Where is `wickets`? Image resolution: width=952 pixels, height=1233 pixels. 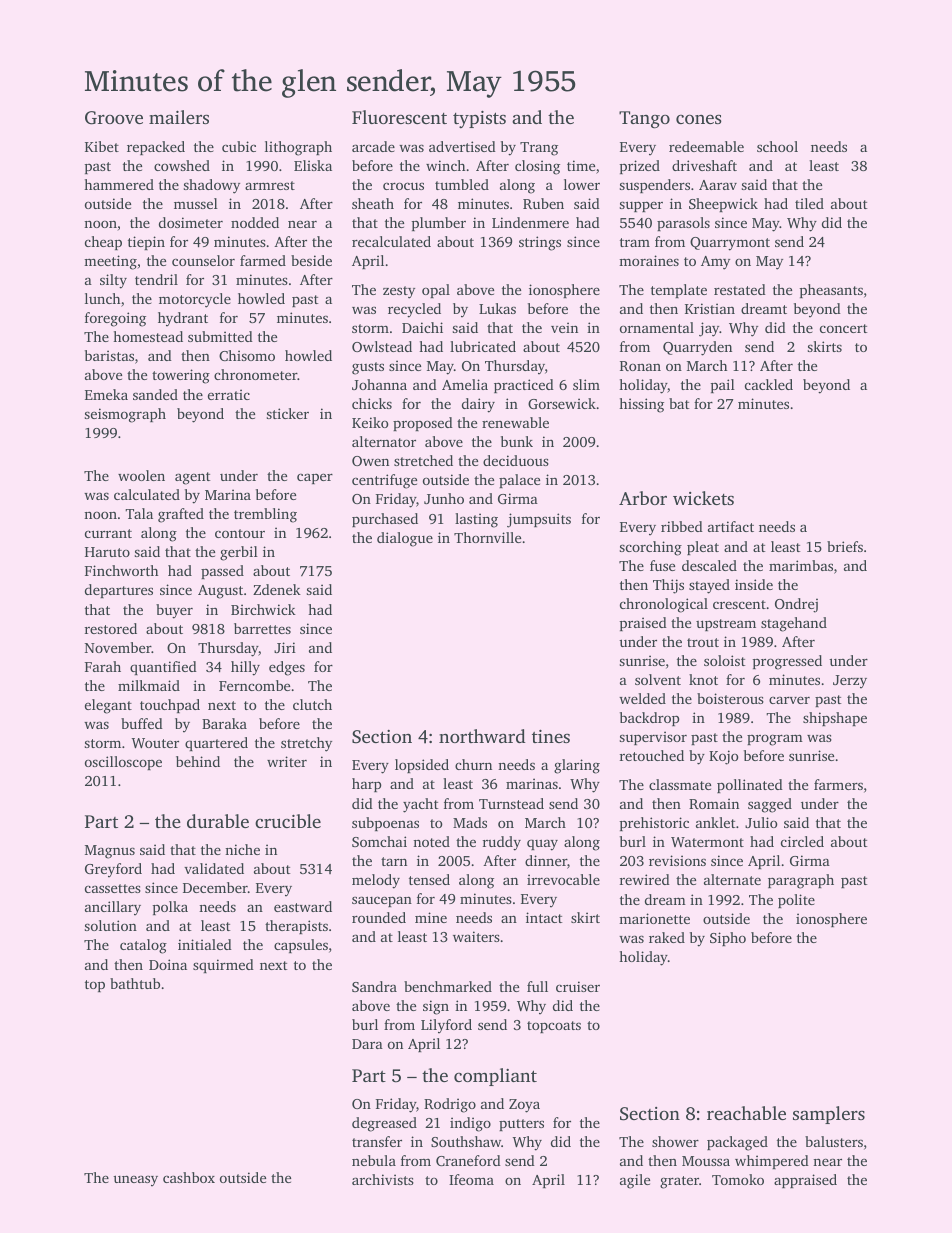 wickets is located at coordinates (703, 498).
